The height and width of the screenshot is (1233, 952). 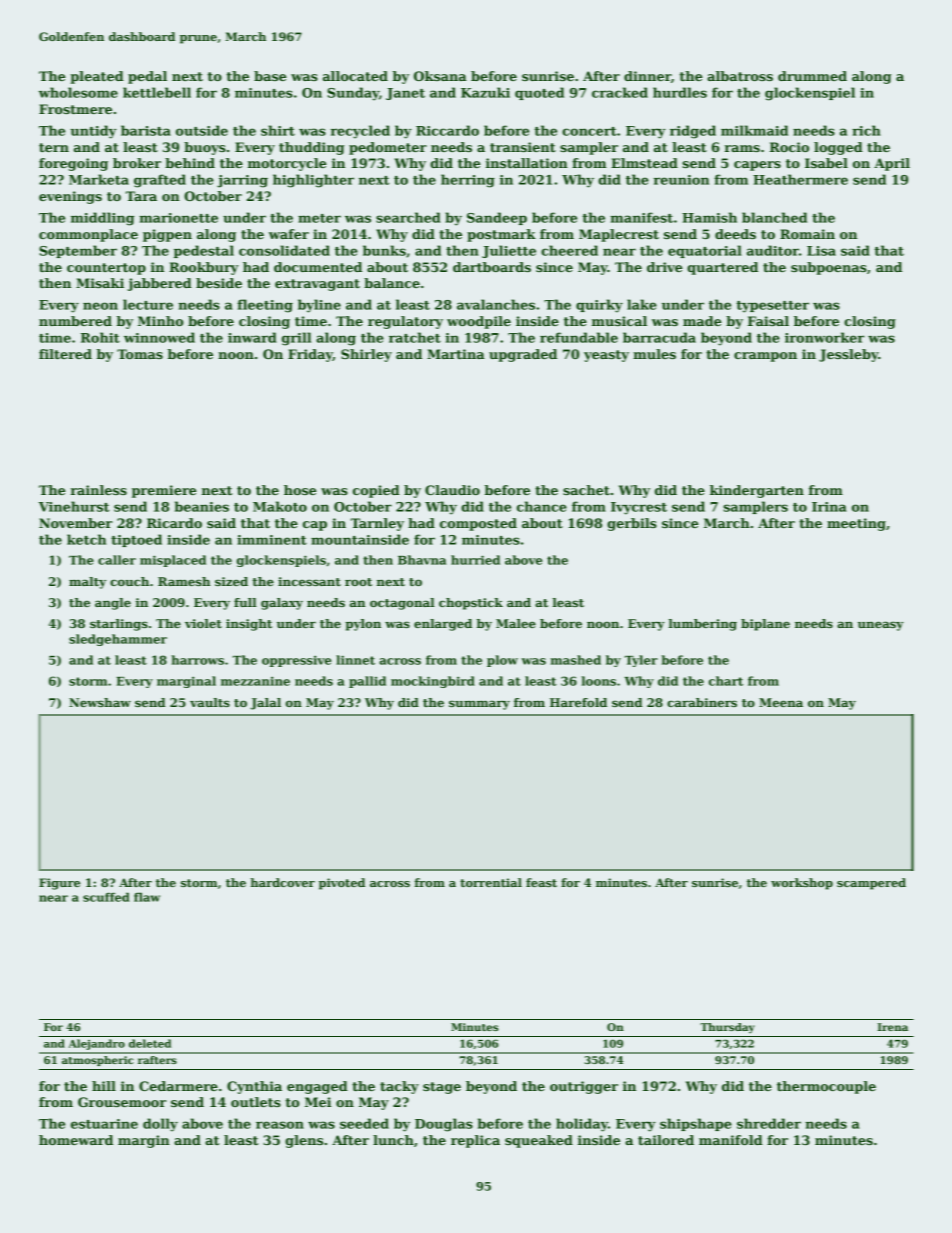 What do you see at coordinates (802, 884) in the screenshot?
I see `workshop` at bounding box center [802, 884].
